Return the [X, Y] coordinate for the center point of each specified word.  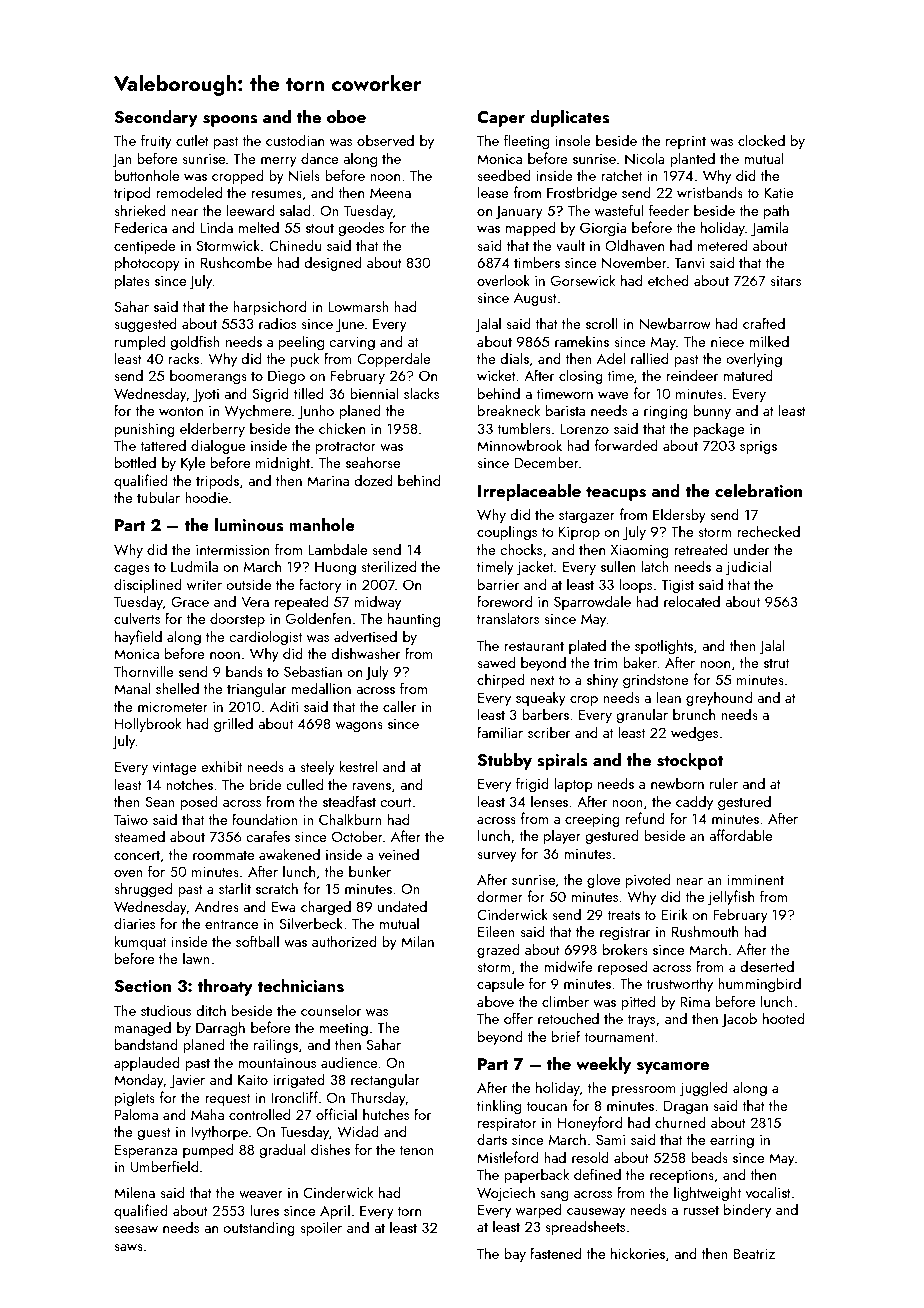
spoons [230, 121]
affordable [740, 835]
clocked [761, 140]
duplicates [570, 118]
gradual [283, 1150]
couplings [507, 532]
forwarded [626, 445]
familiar [500, 732]
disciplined [148, 585]
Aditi [284, 706]
